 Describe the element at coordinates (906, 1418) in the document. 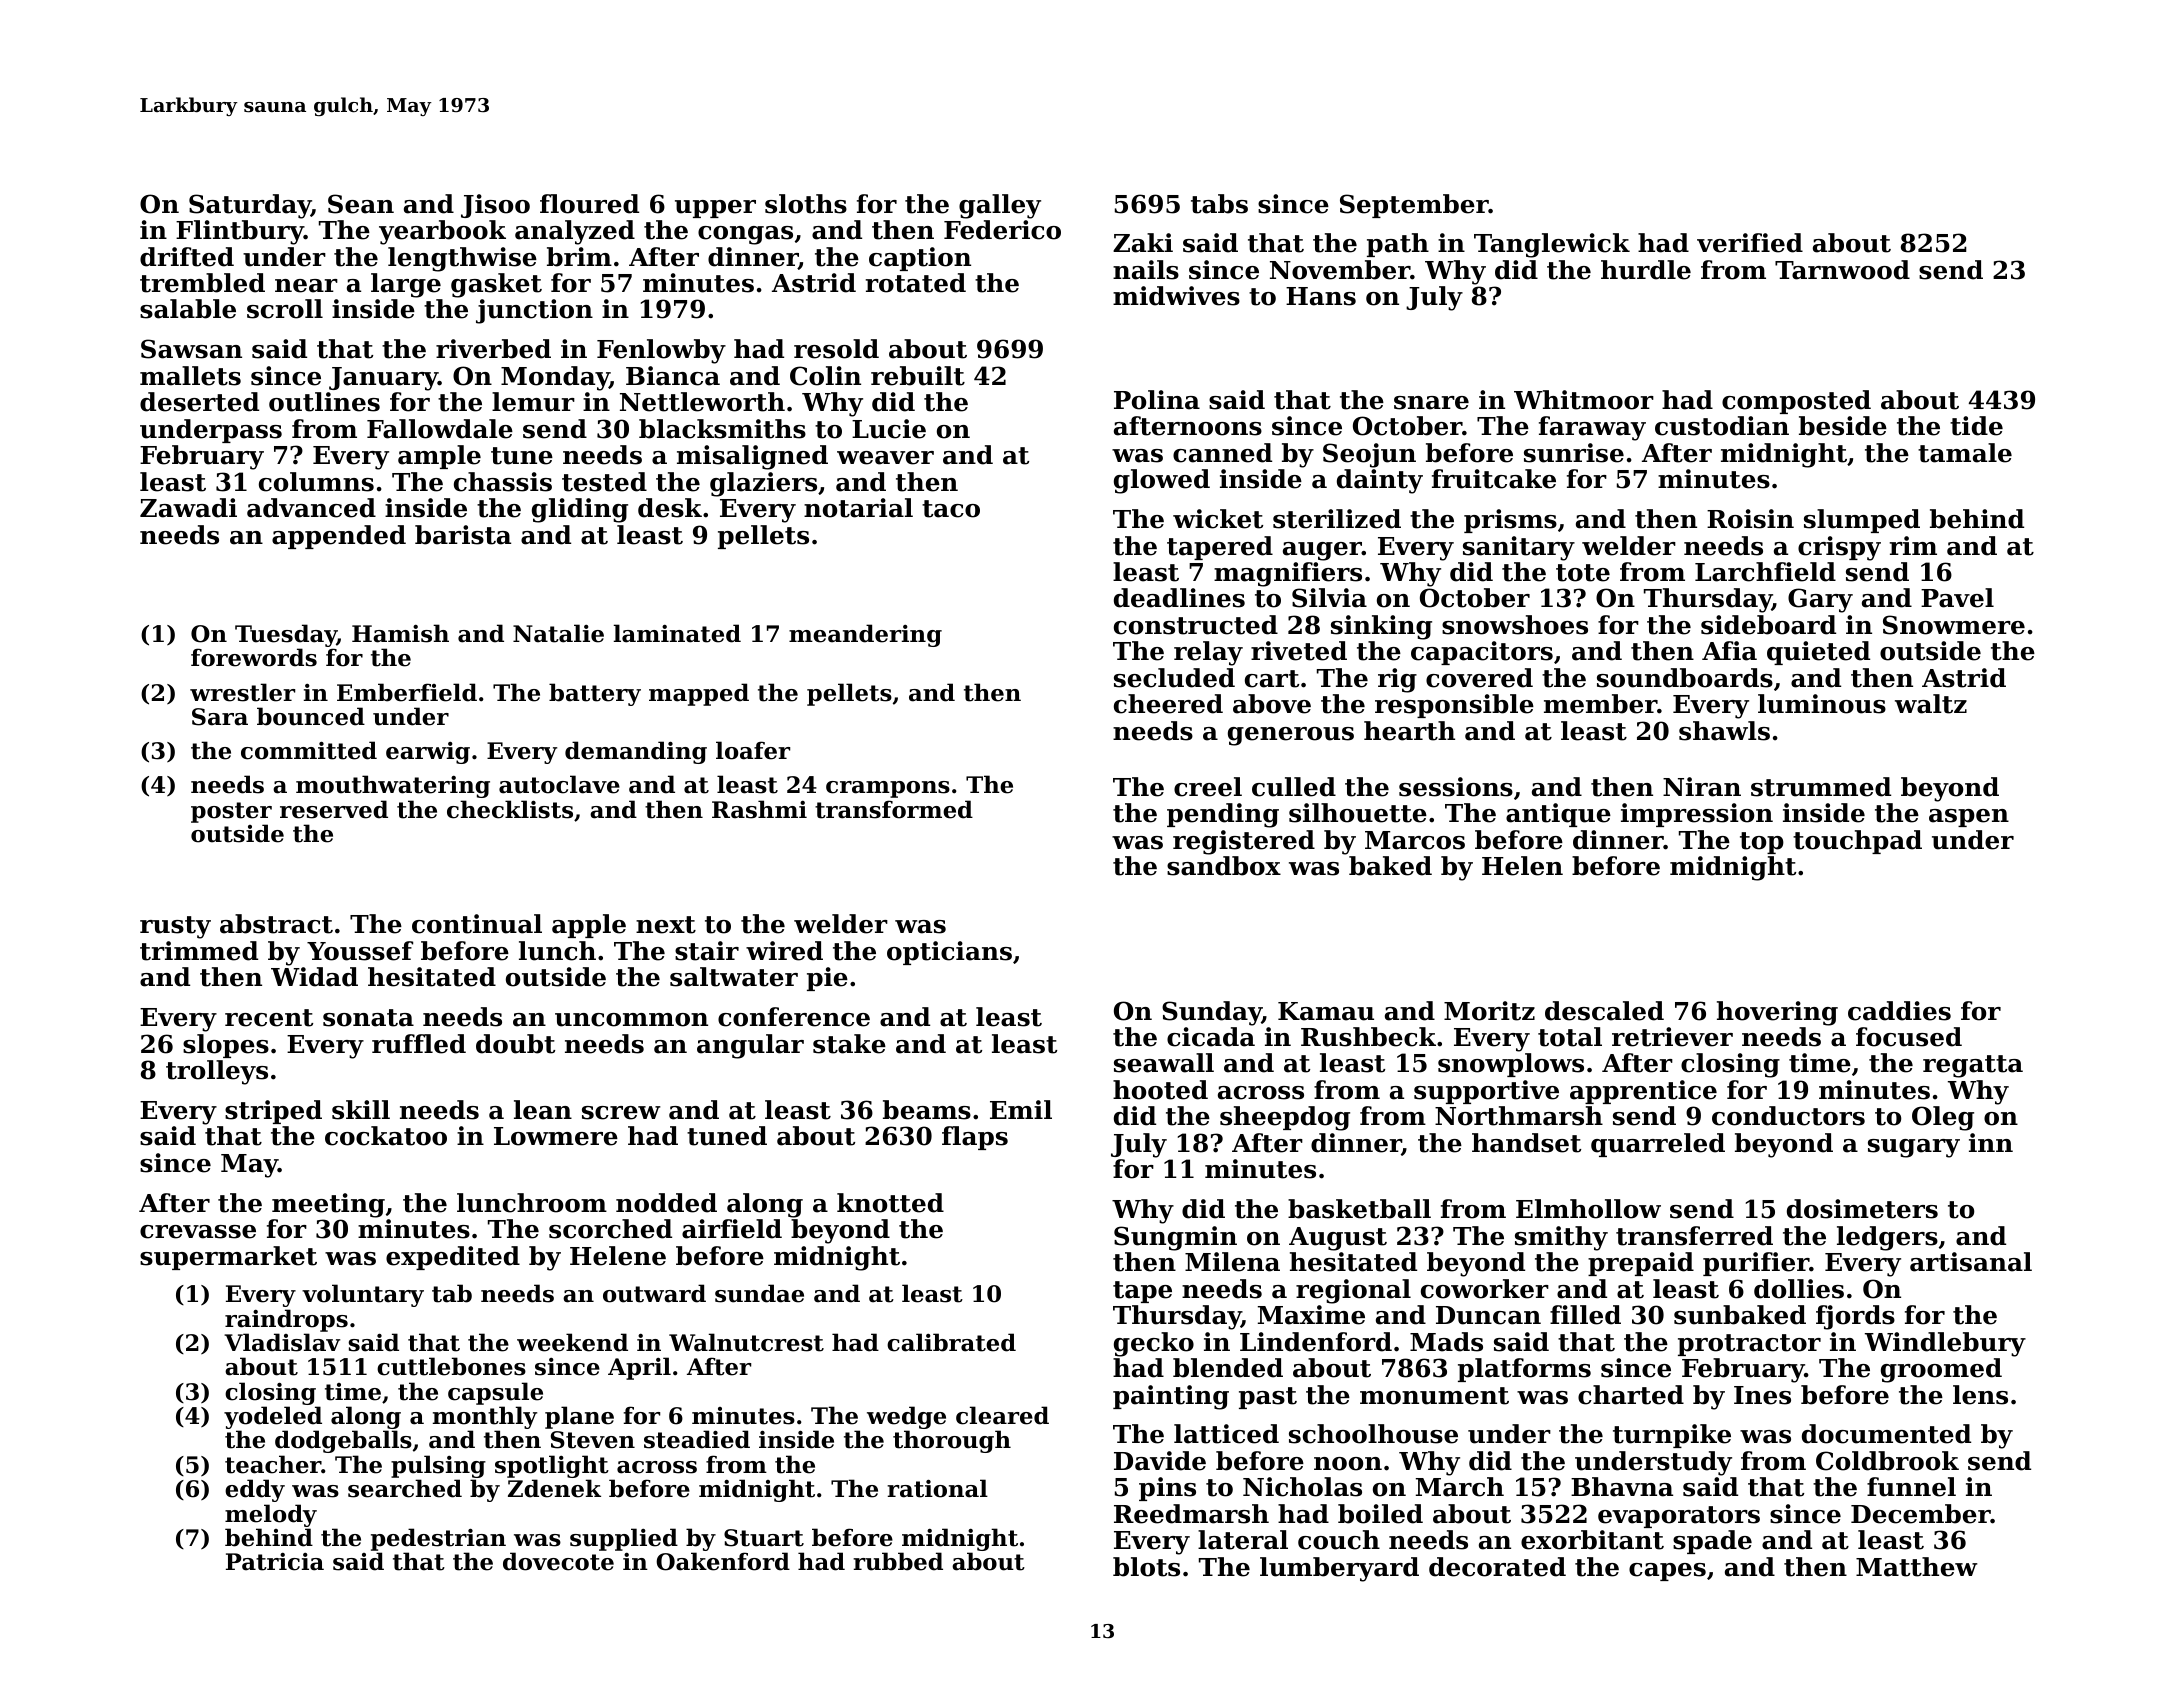

I see `wedge` at that location.
